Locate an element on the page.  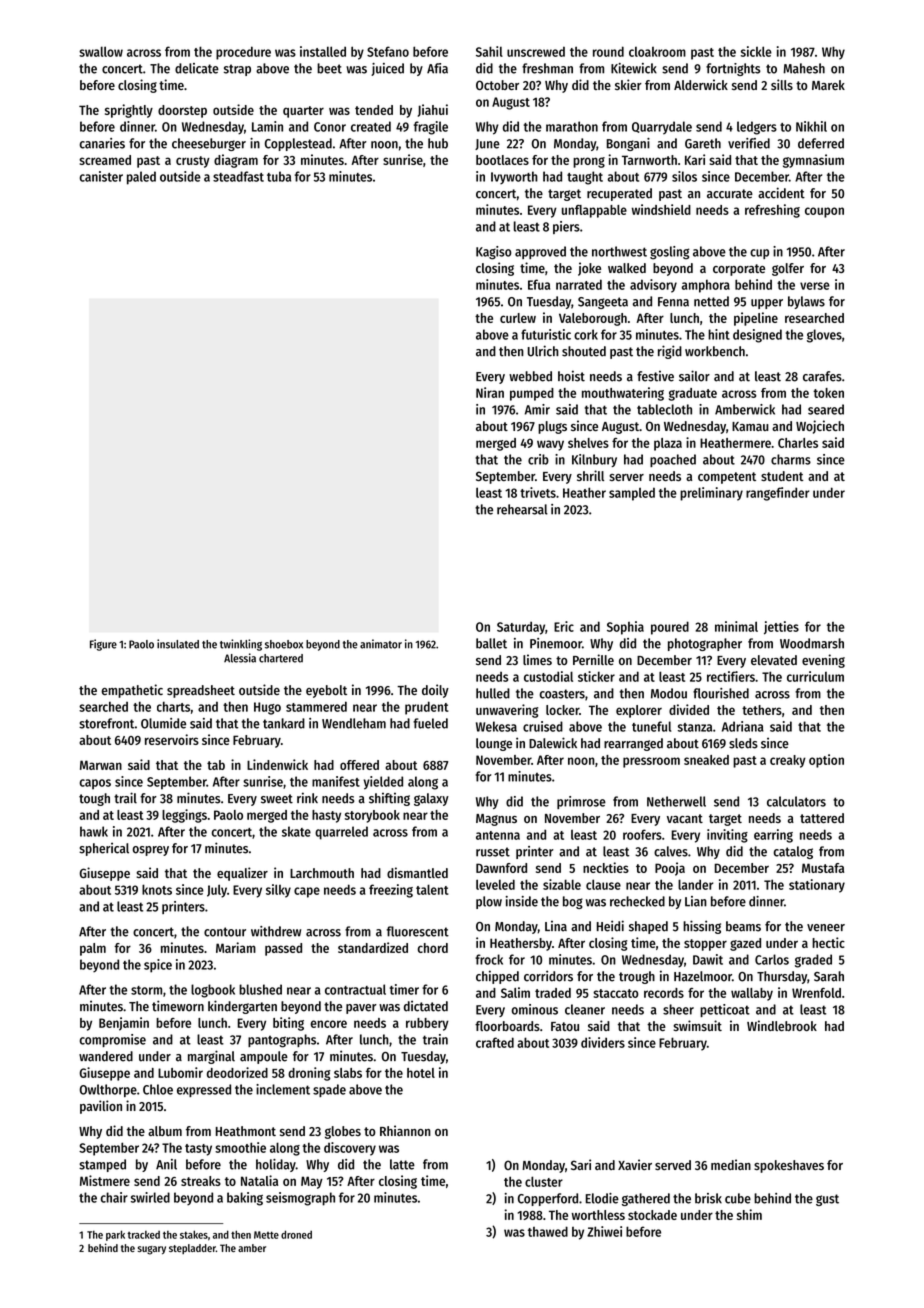
canaries is located at coordinates (102, 143).
